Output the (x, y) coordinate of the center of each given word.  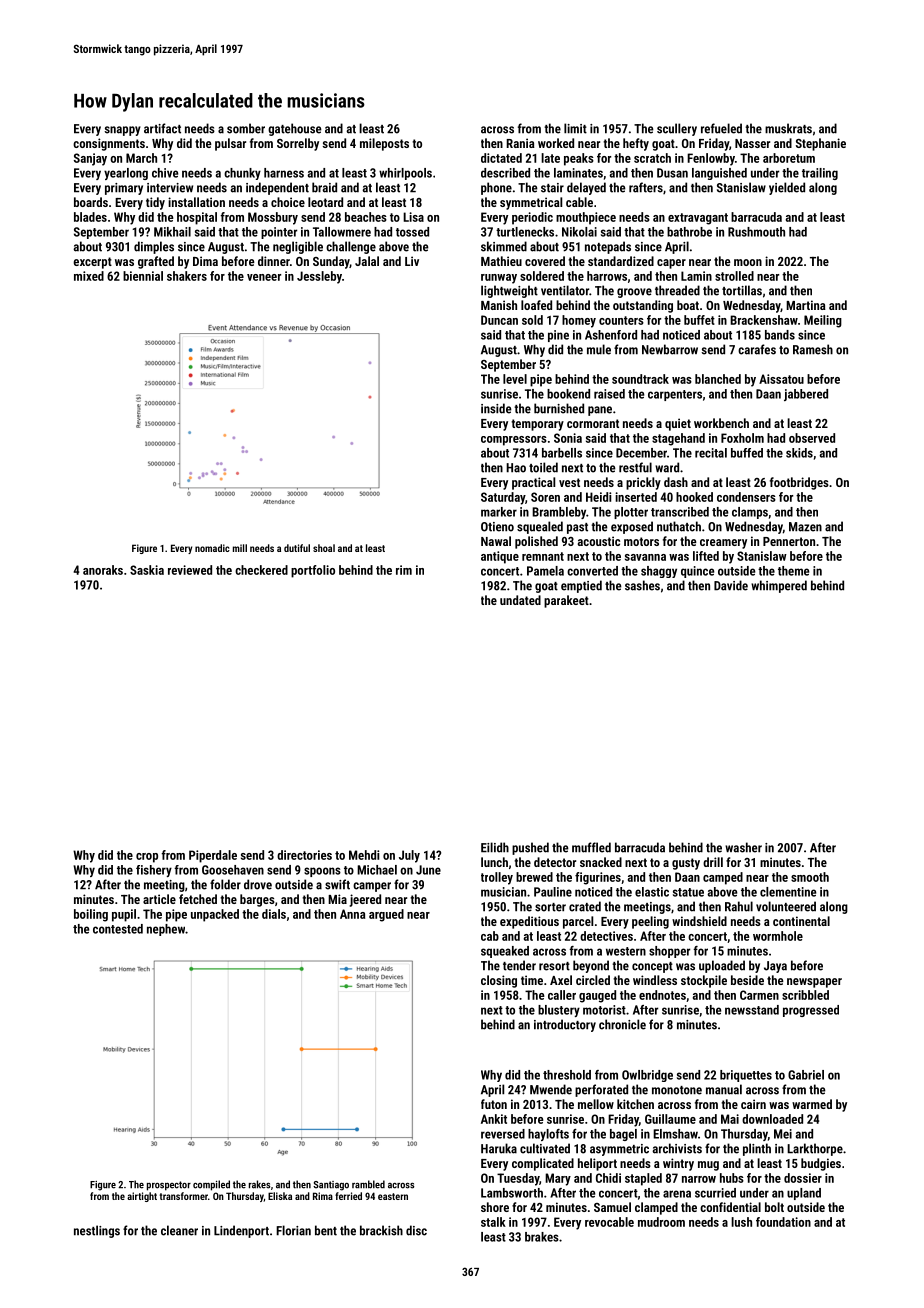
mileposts (384, 144)
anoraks (103, 570)
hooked (694, 497)
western (626, 951)
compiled (211, 1185)
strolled (734, 276)
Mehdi (364, 855)
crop (147, 858)
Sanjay (90, 159)
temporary (537, 425)
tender (519, 965)
